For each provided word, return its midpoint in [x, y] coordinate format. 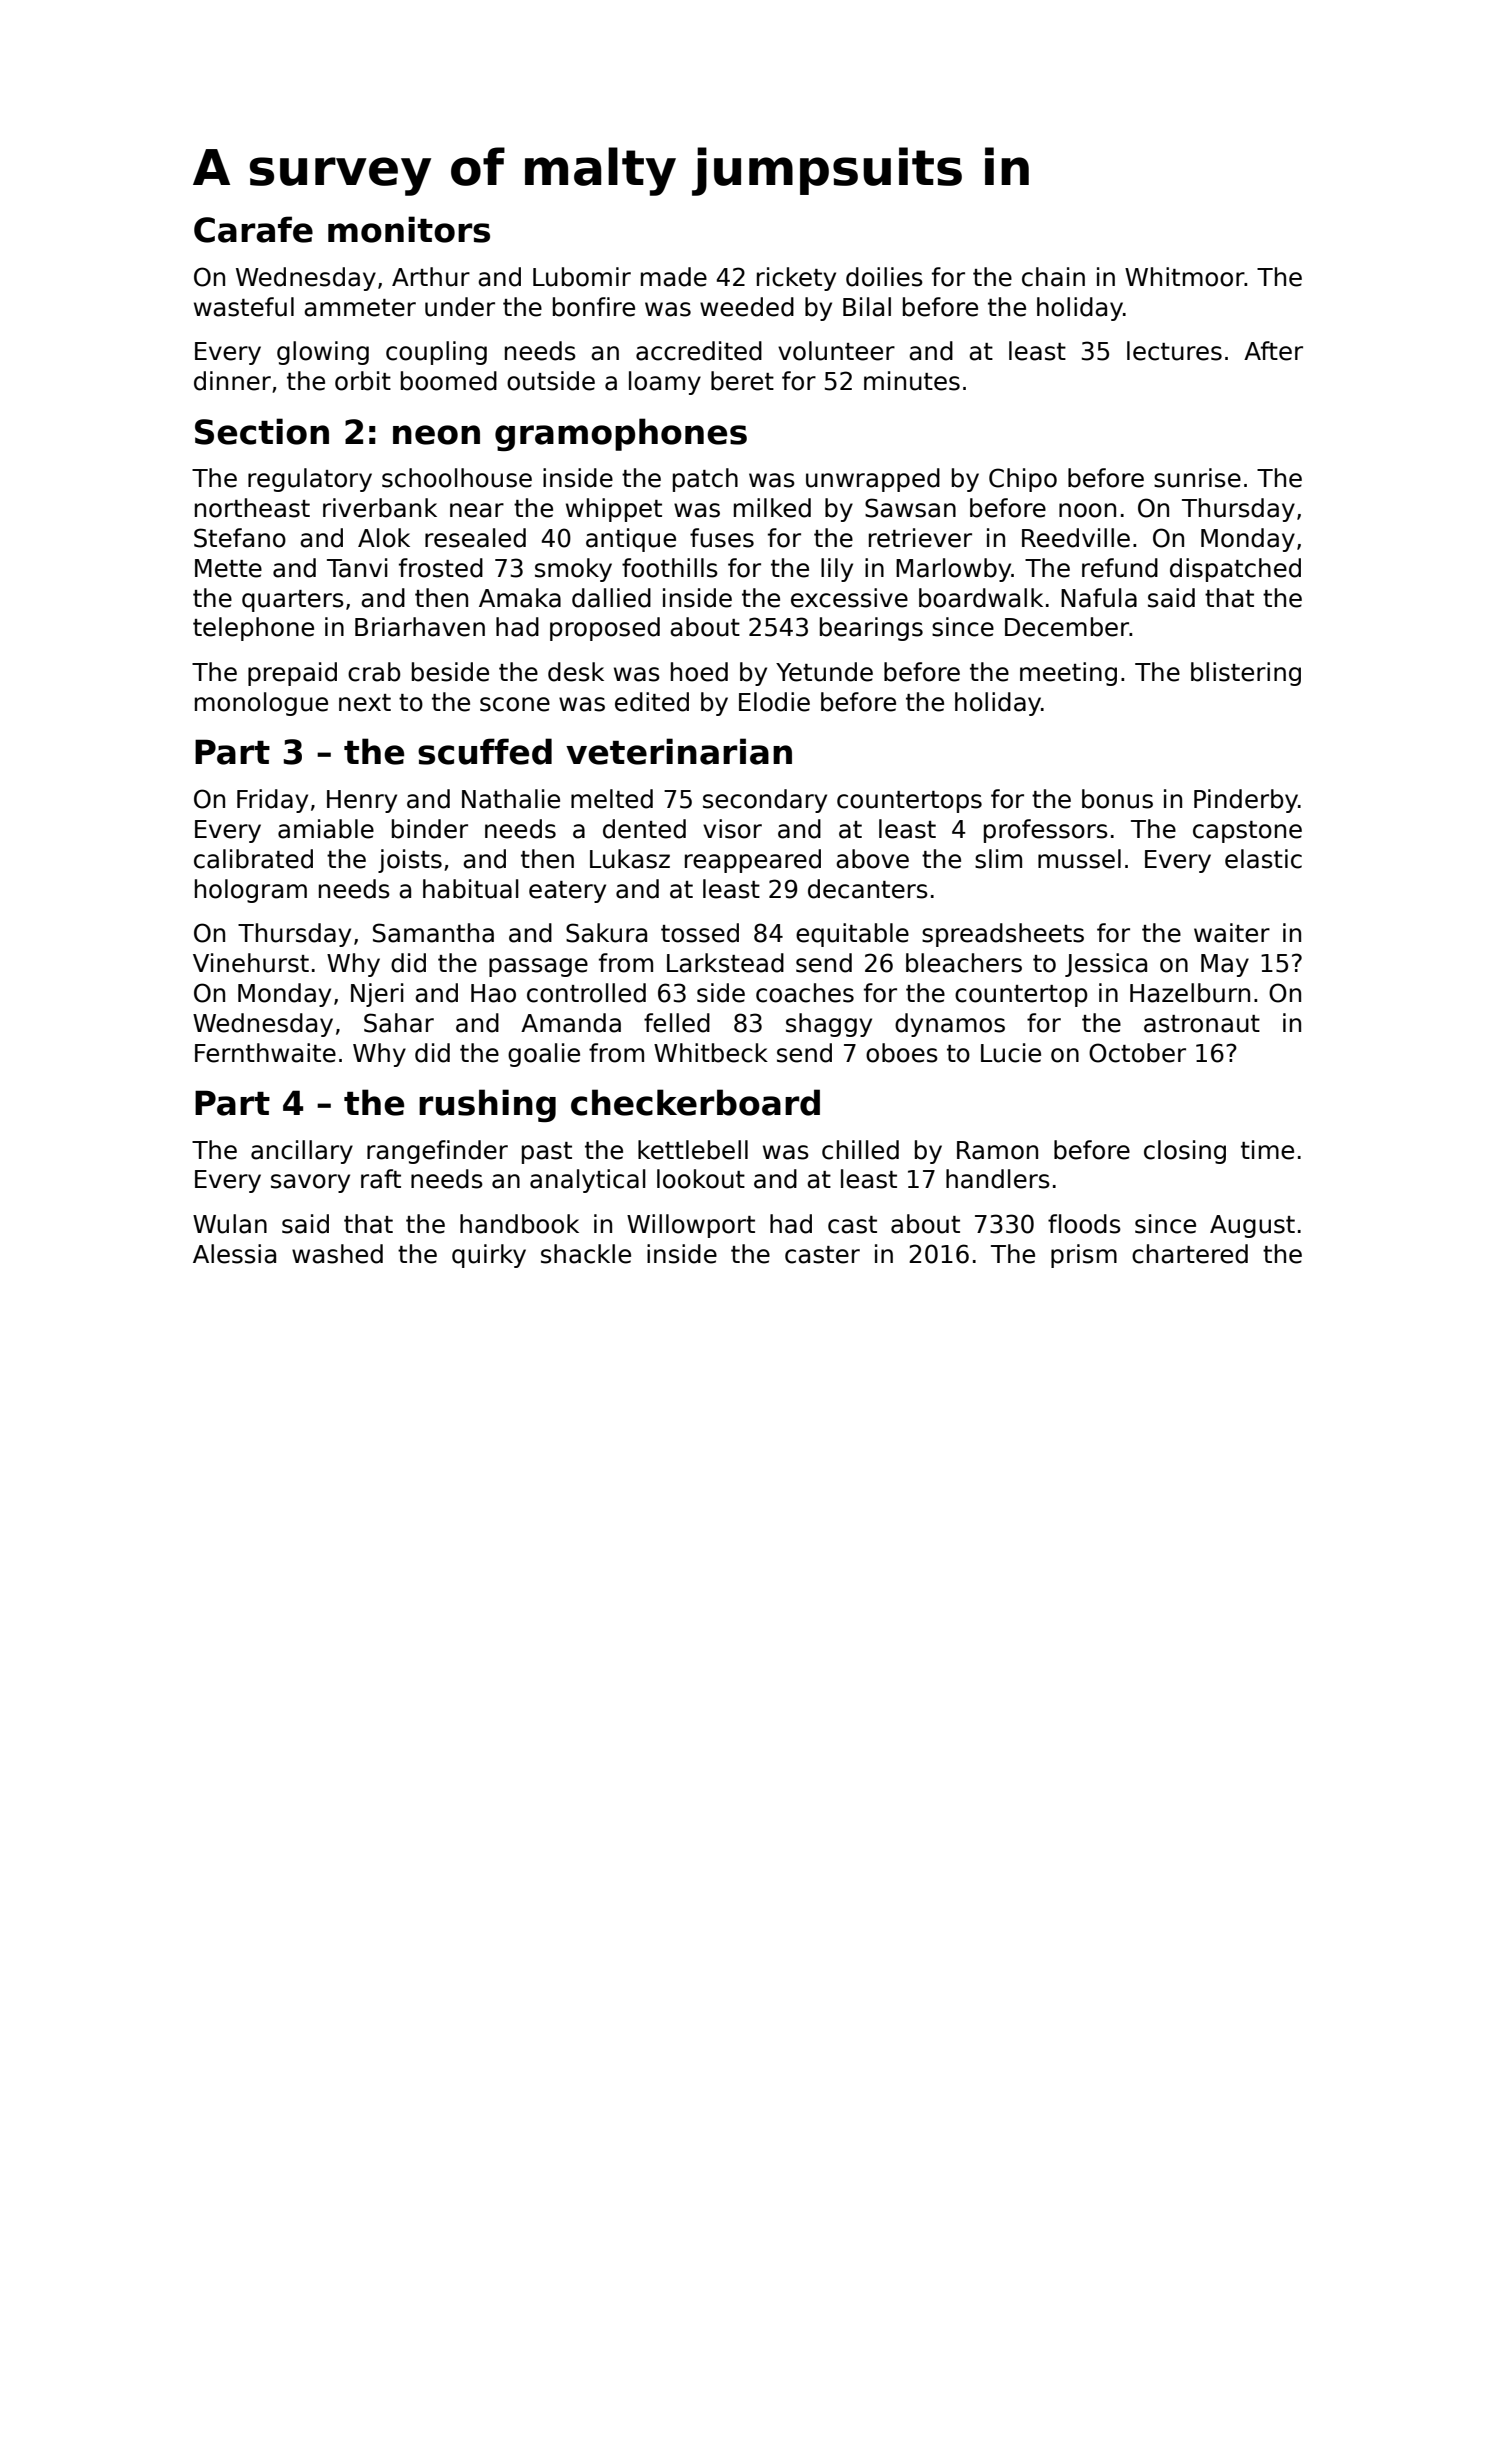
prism [1084, 1256]
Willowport [691, 1226]
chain [1053, 277]
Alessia [234, 1254]
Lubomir [582, 277]
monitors [409, 229]
